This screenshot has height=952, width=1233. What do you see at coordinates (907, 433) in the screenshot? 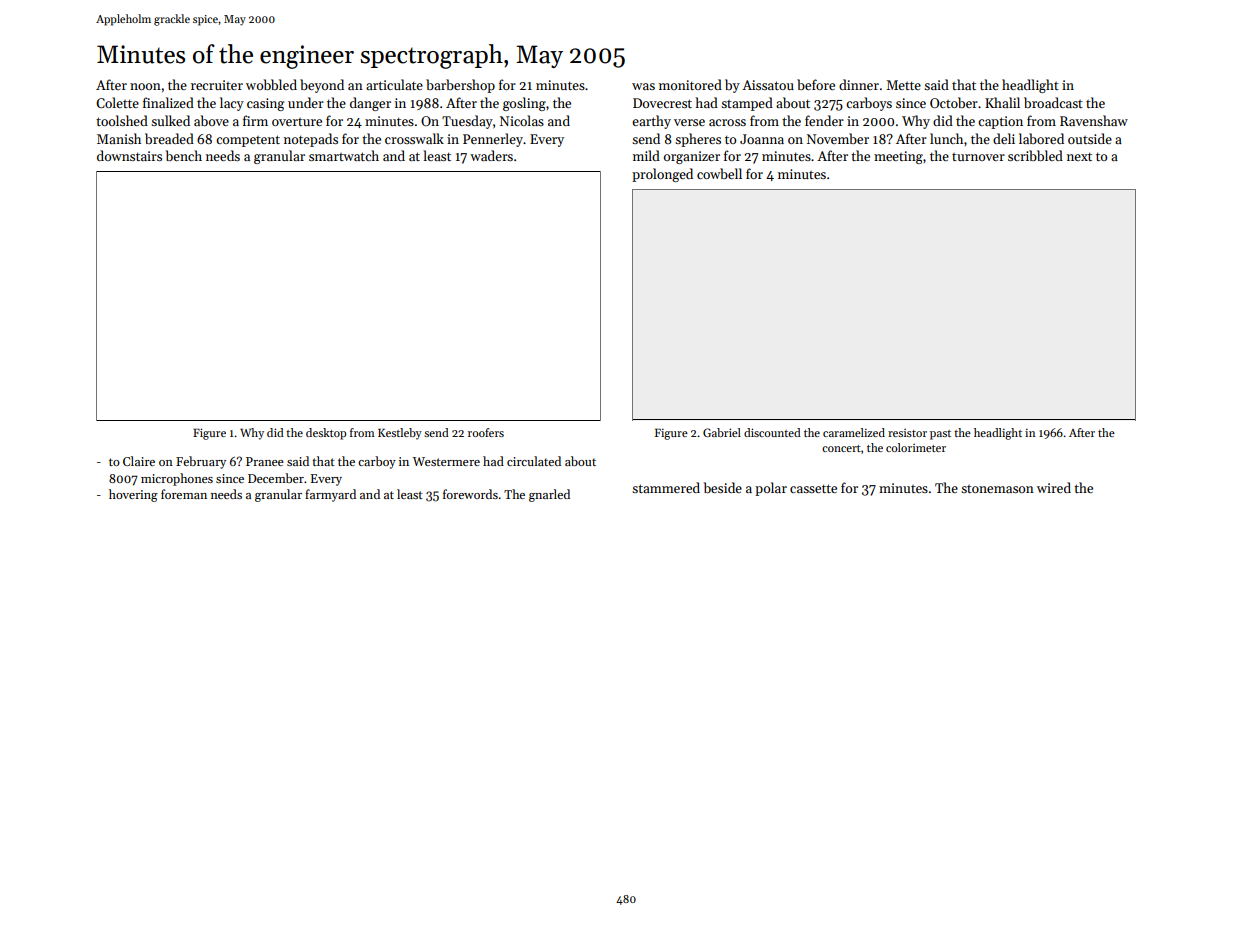
I see `resistor` at bounding box center [907, 433].
